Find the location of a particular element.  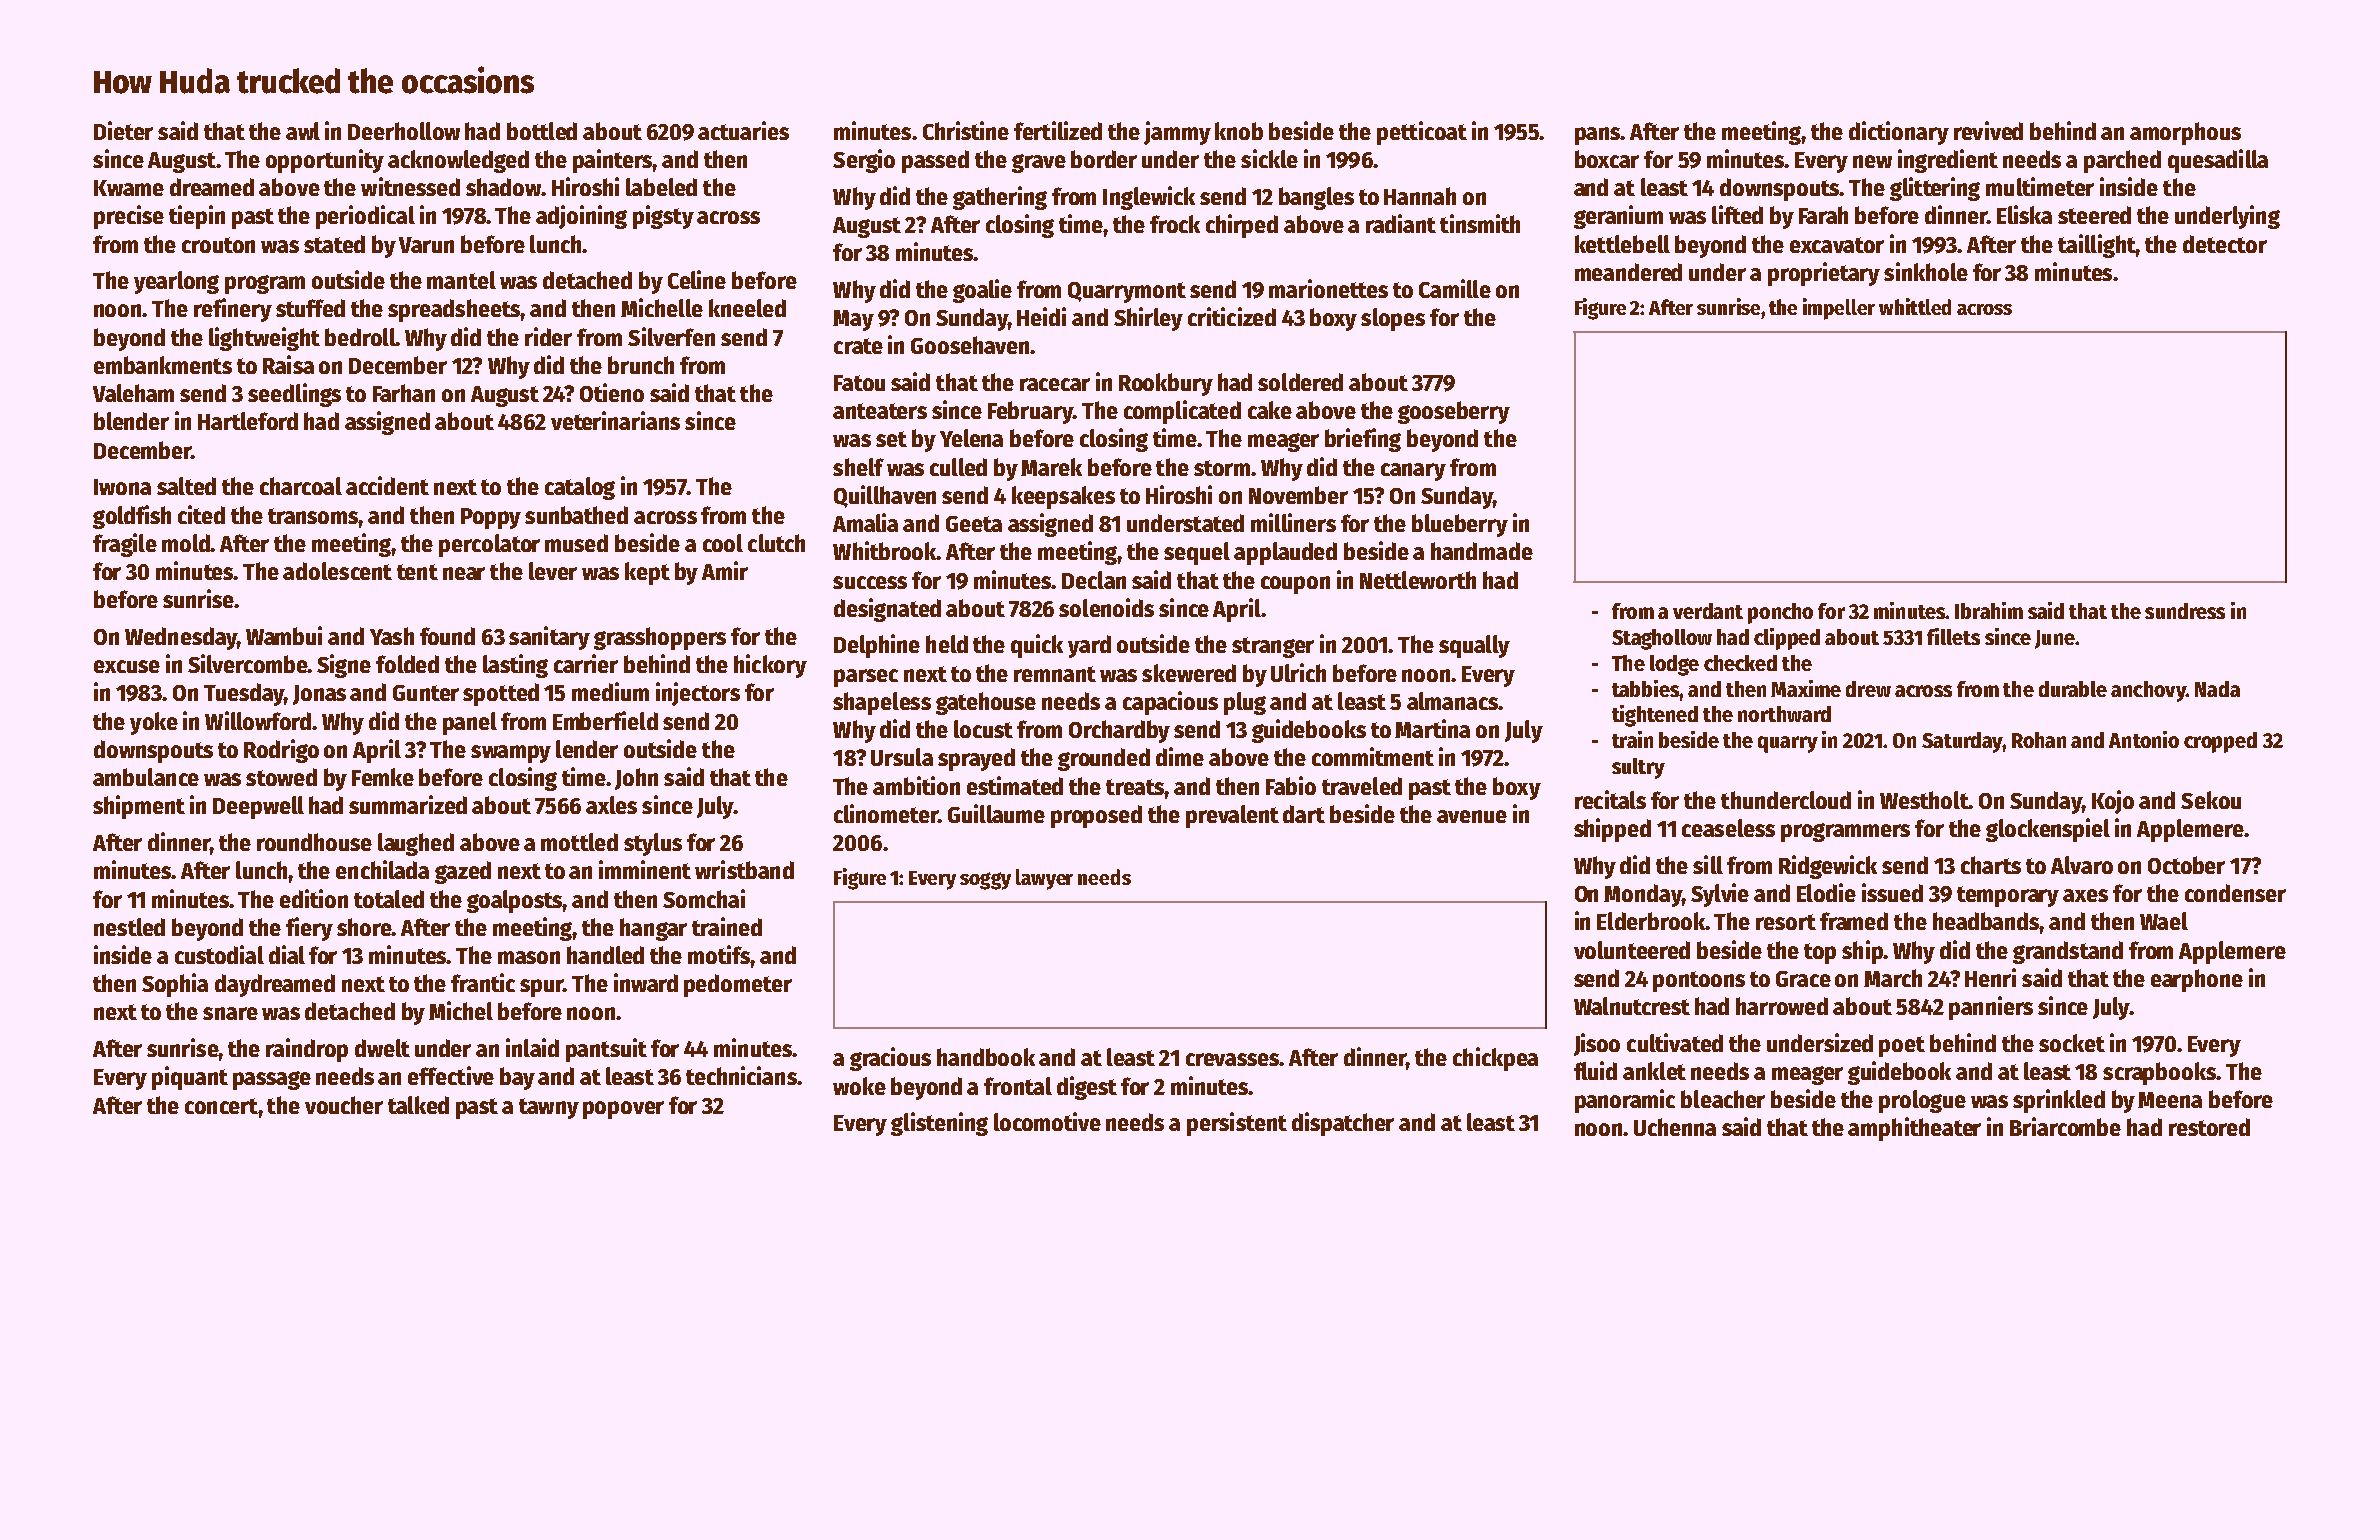

talked is located at coordinates (418, 1105).
